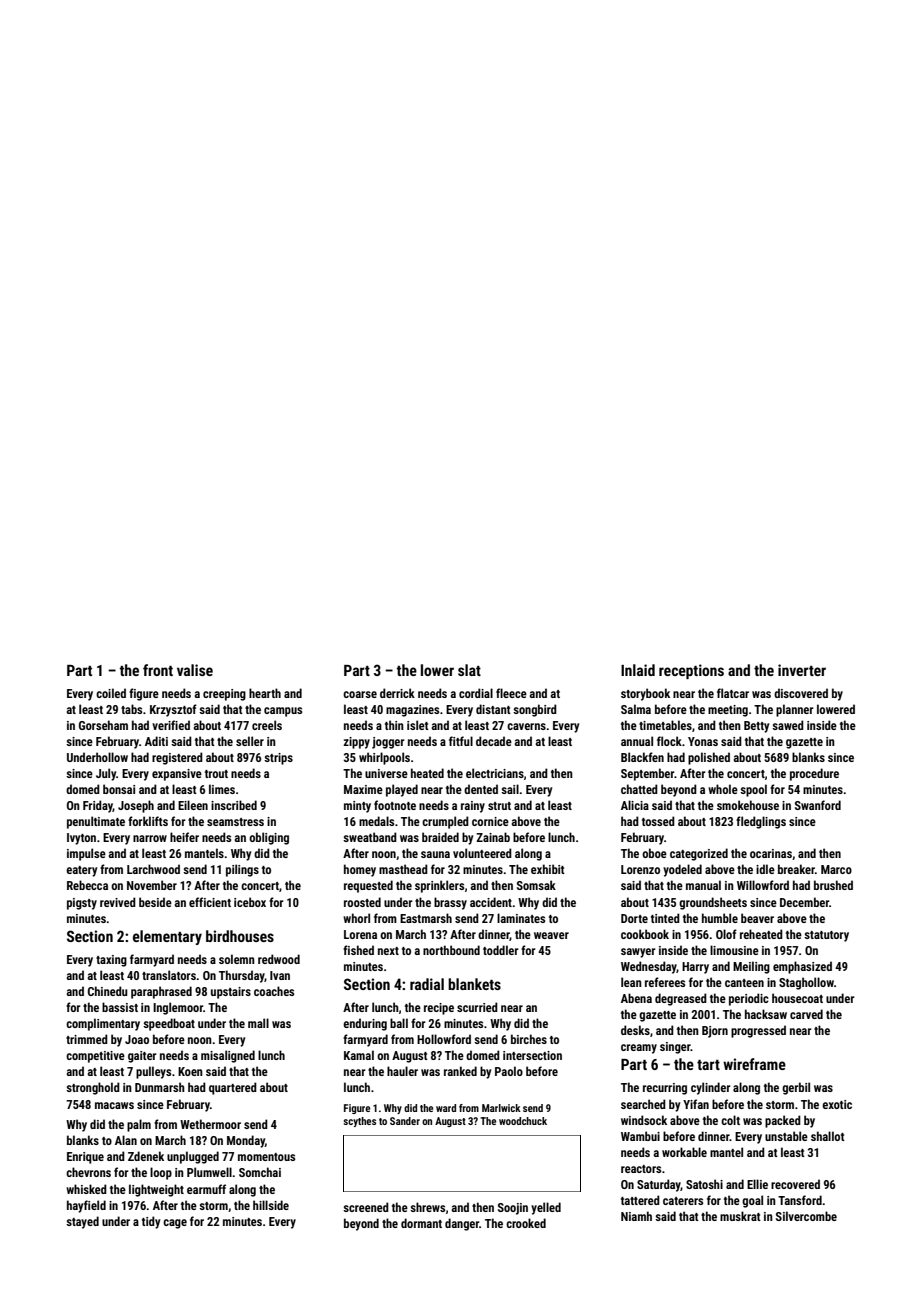  I want to click on reactors, so click(641, 1169).
